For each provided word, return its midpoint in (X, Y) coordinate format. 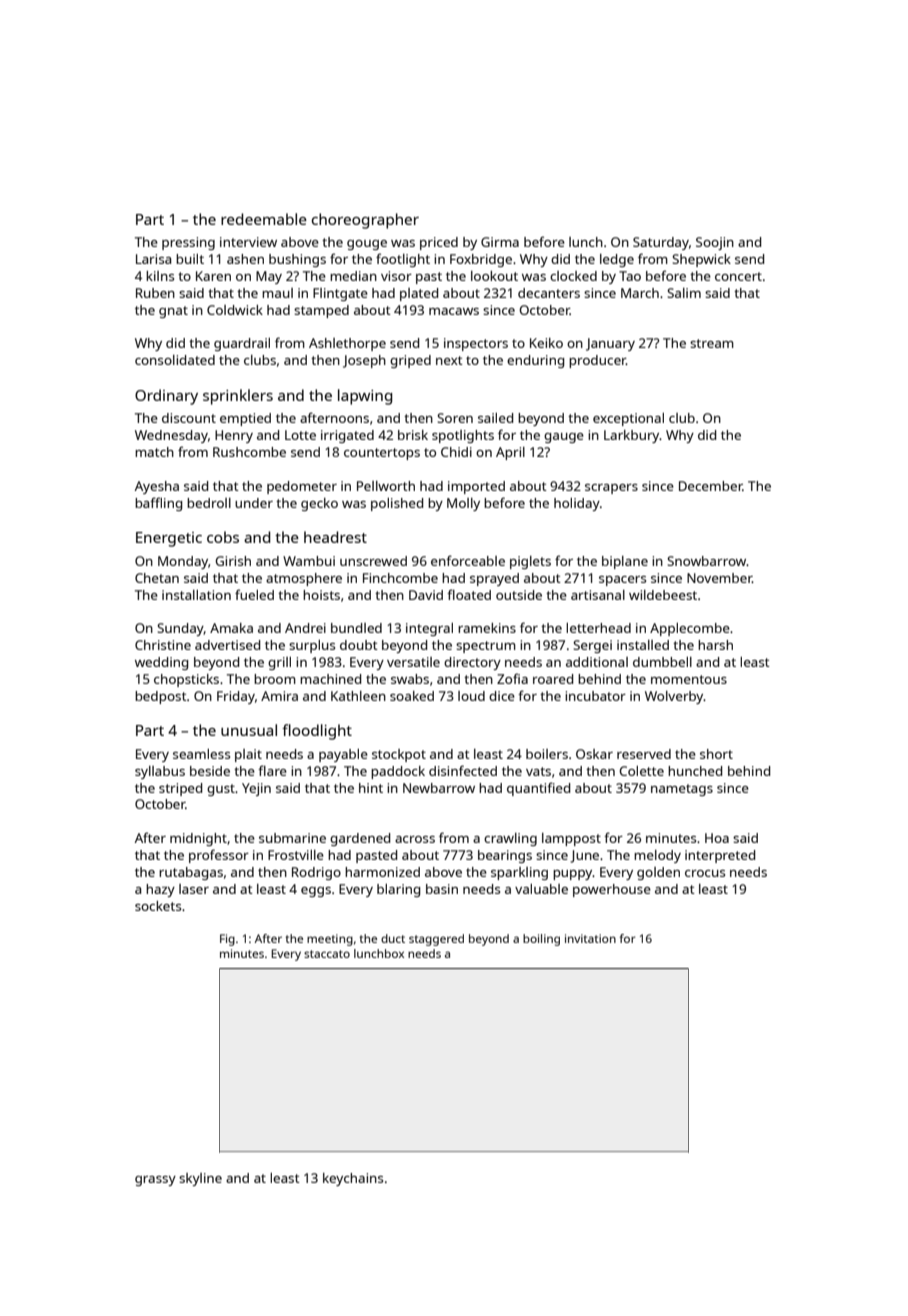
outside (519, 595)
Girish (233, 561)
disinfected (463, 770)
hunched (695, 771)
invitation (590, 938)
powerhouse (612, 890)
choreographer (365, 221)
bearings (505, 856)
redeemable (264, 219)
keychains (353, 1179)
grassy (155, 1181)
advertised (227, 645)
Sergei (592, 646)
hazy (160, 890)
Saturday (661, 243)
